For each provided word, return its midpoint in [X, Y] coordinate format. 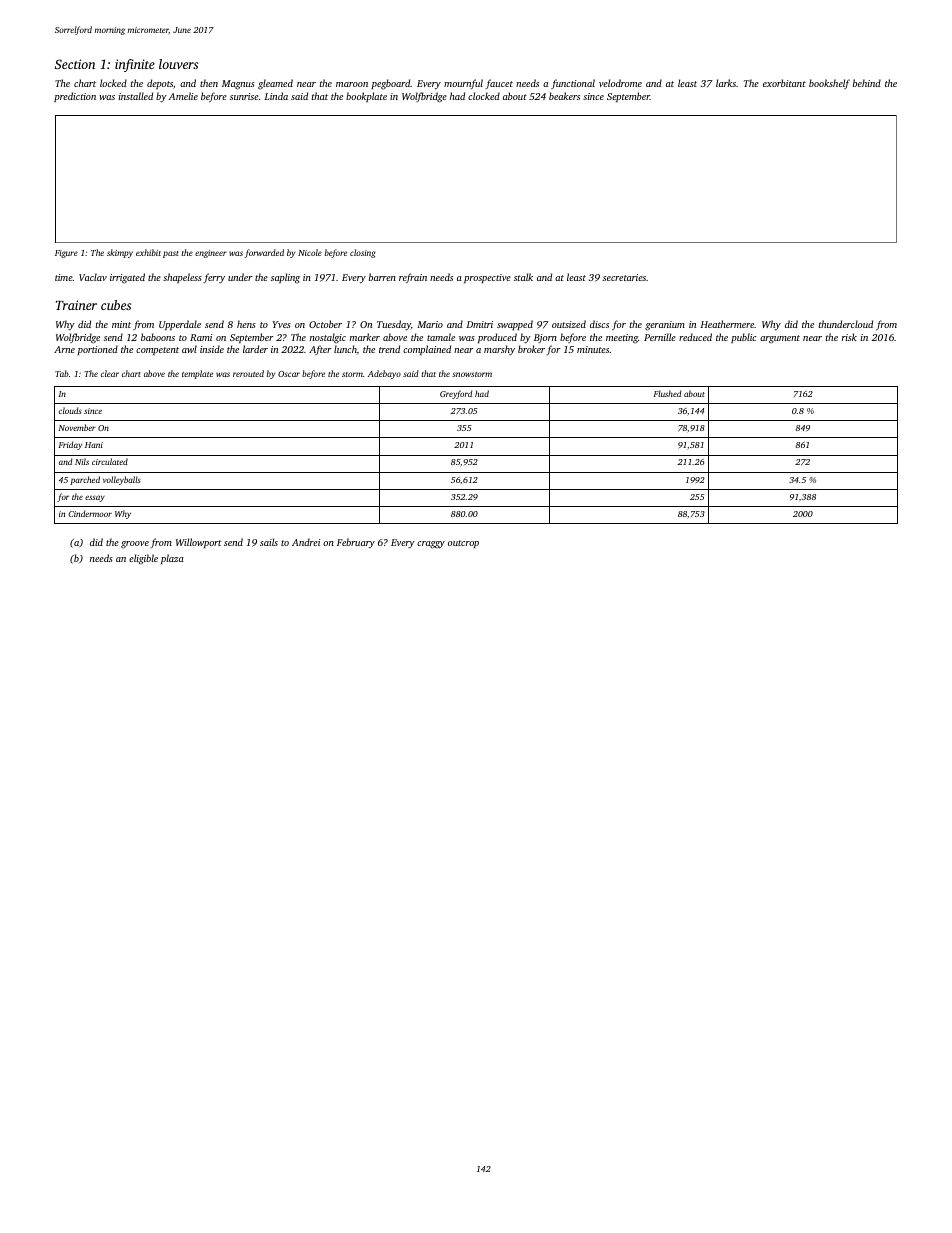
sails [269, 542]
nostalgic [328, 338]
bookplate [366, 97]
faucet [499, 84]
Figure [66, 254]
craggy [431, 545]
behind [867, 83]
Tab [62, 373]
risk [849, 337]
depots [160, 84]
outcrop [463, 544]
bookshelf [829, 84]
